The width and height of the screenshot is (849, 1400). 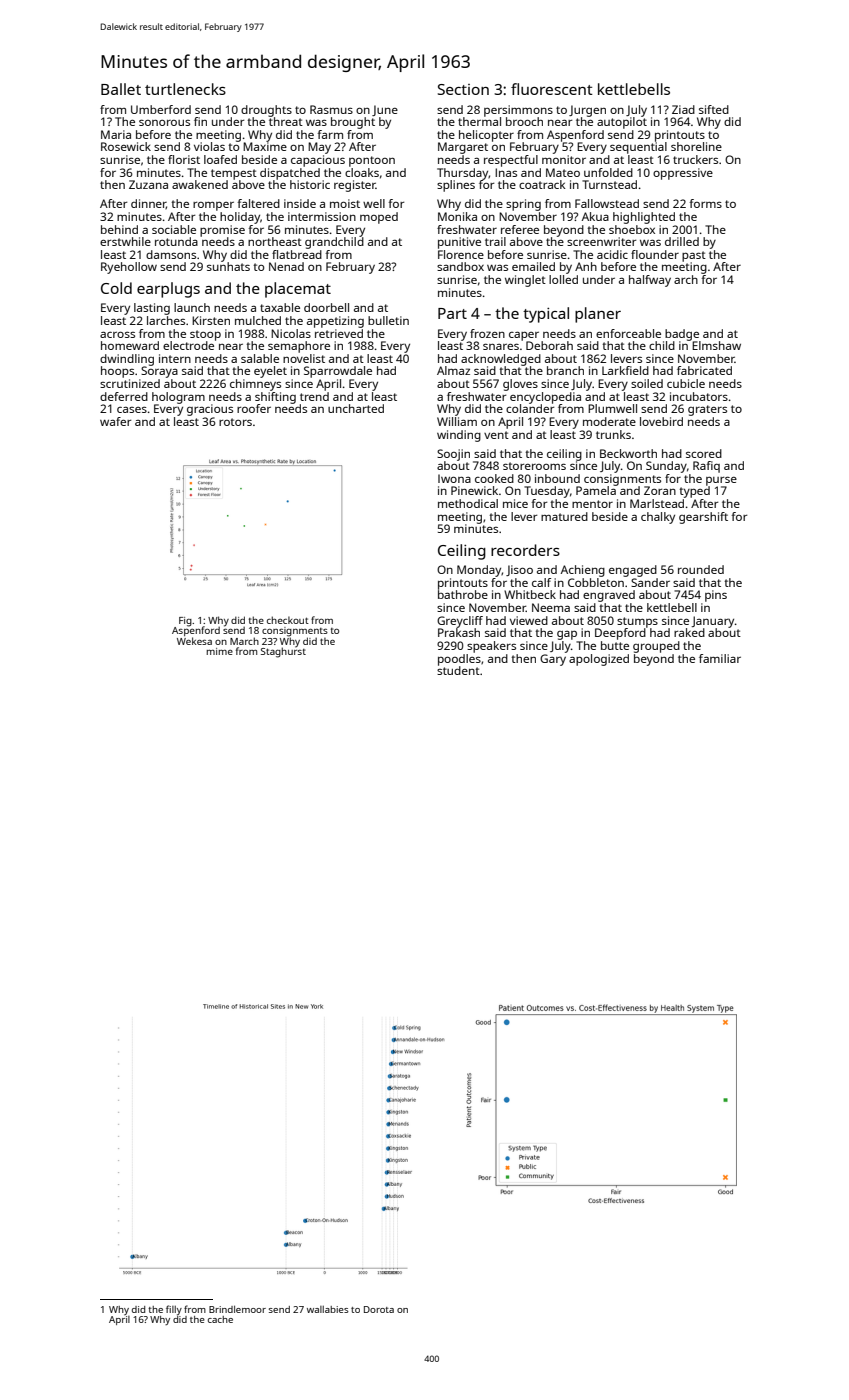 What do you see at coordinates (650, 582) in the screenshot?
I see `Sander` at bounding box center [650, 582].
